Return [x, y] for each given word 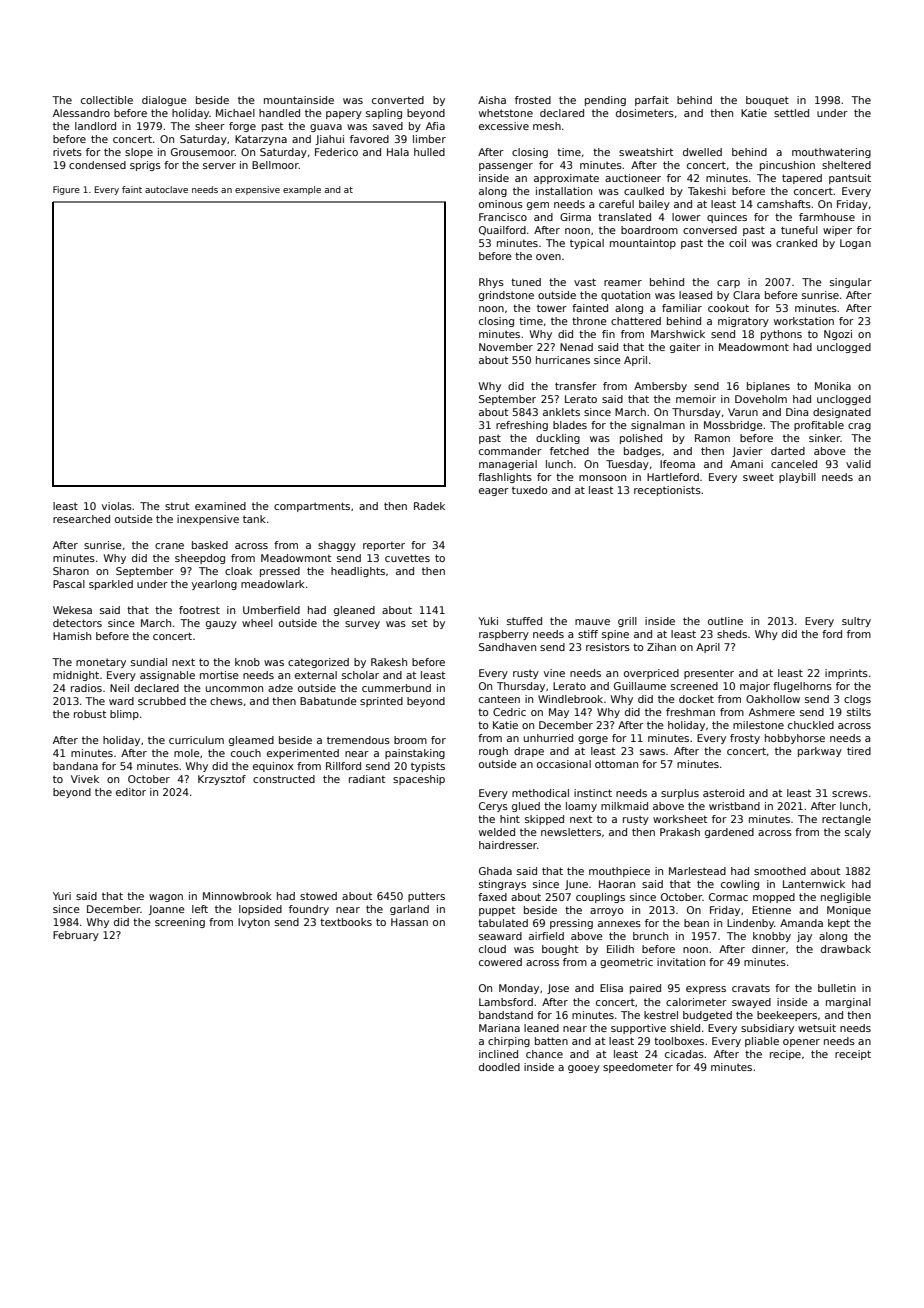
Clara [746, 295]
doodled [499, 1067]
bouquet [767, 101]
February [76, 936]
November [506, 347]
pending [605, 101]
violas [117, 506]
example [302, 190]
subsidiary [767, 1029]
